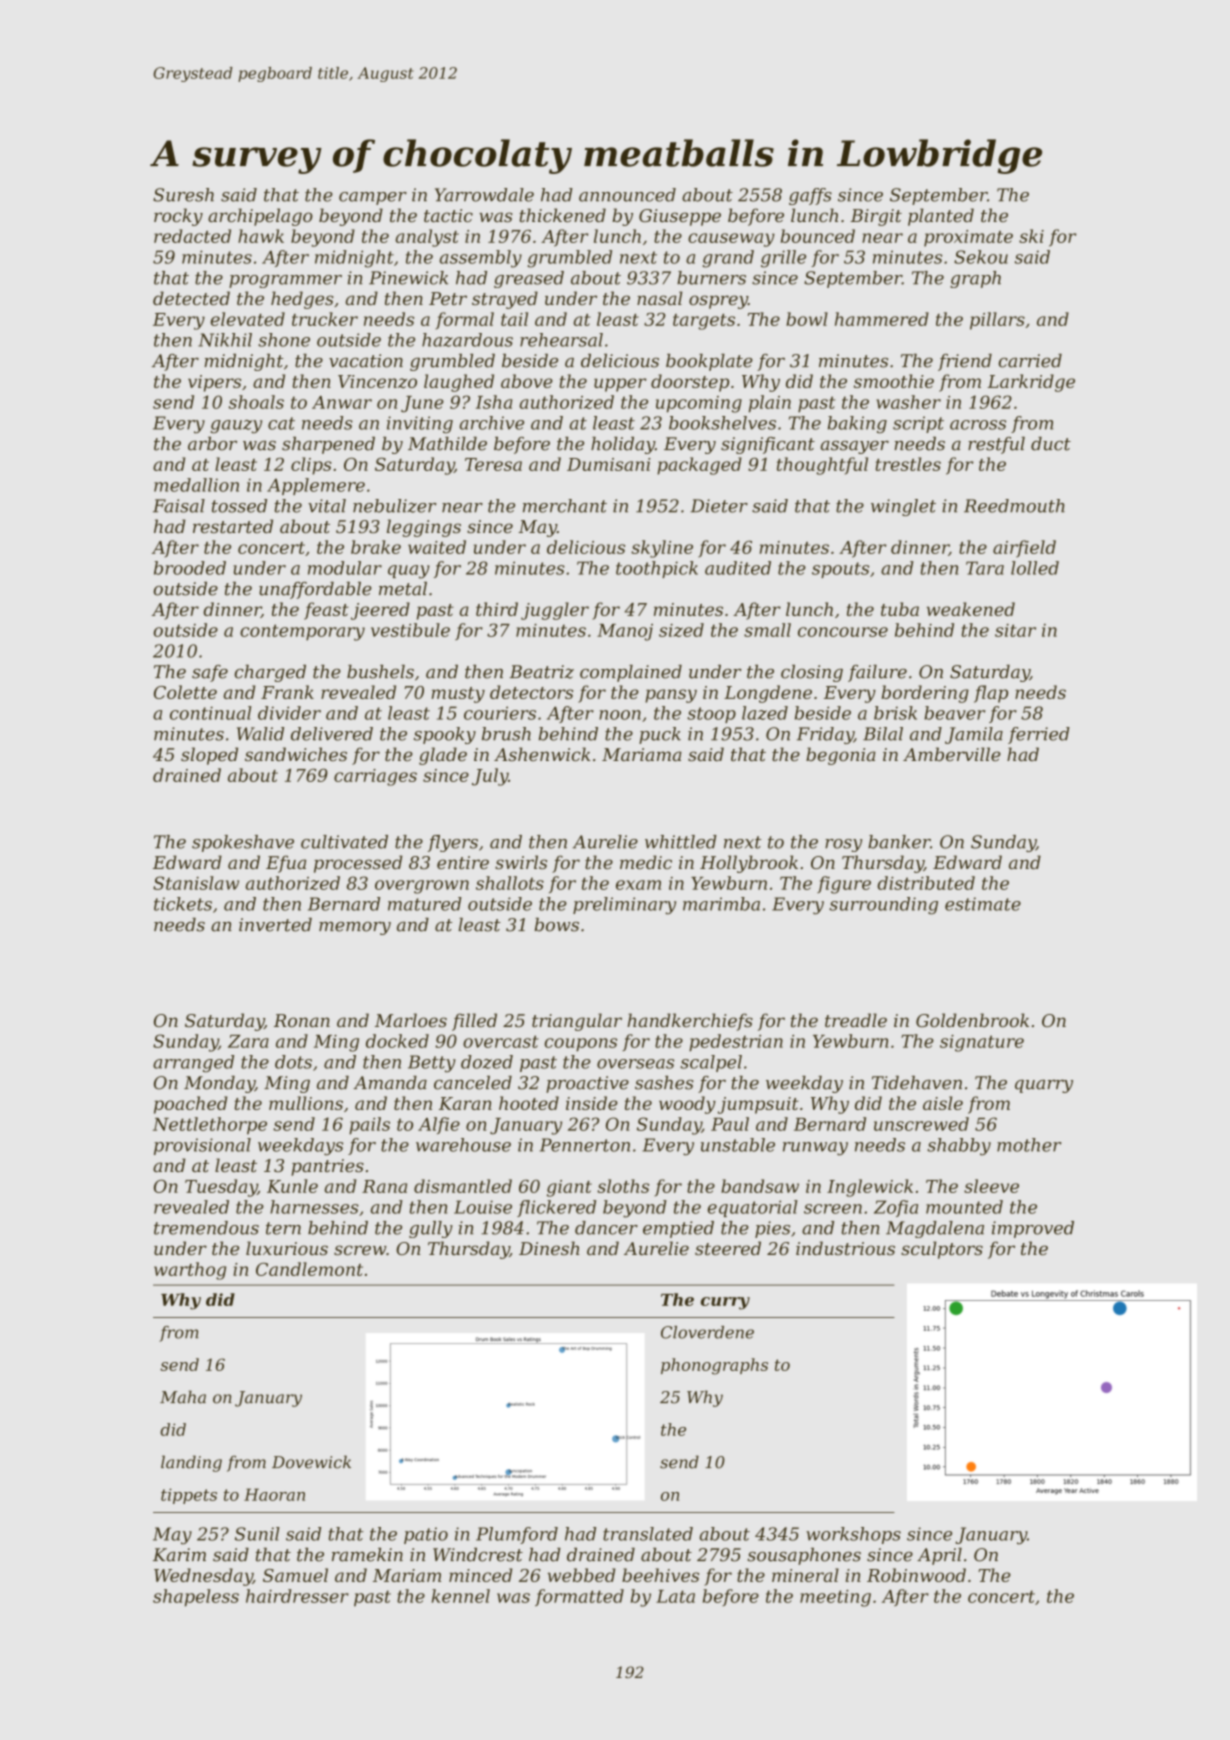 This document has height=1740, width=1230. Describe the element at coordinates (377, 382) in the document. I see `Vincenzo` at that location.
